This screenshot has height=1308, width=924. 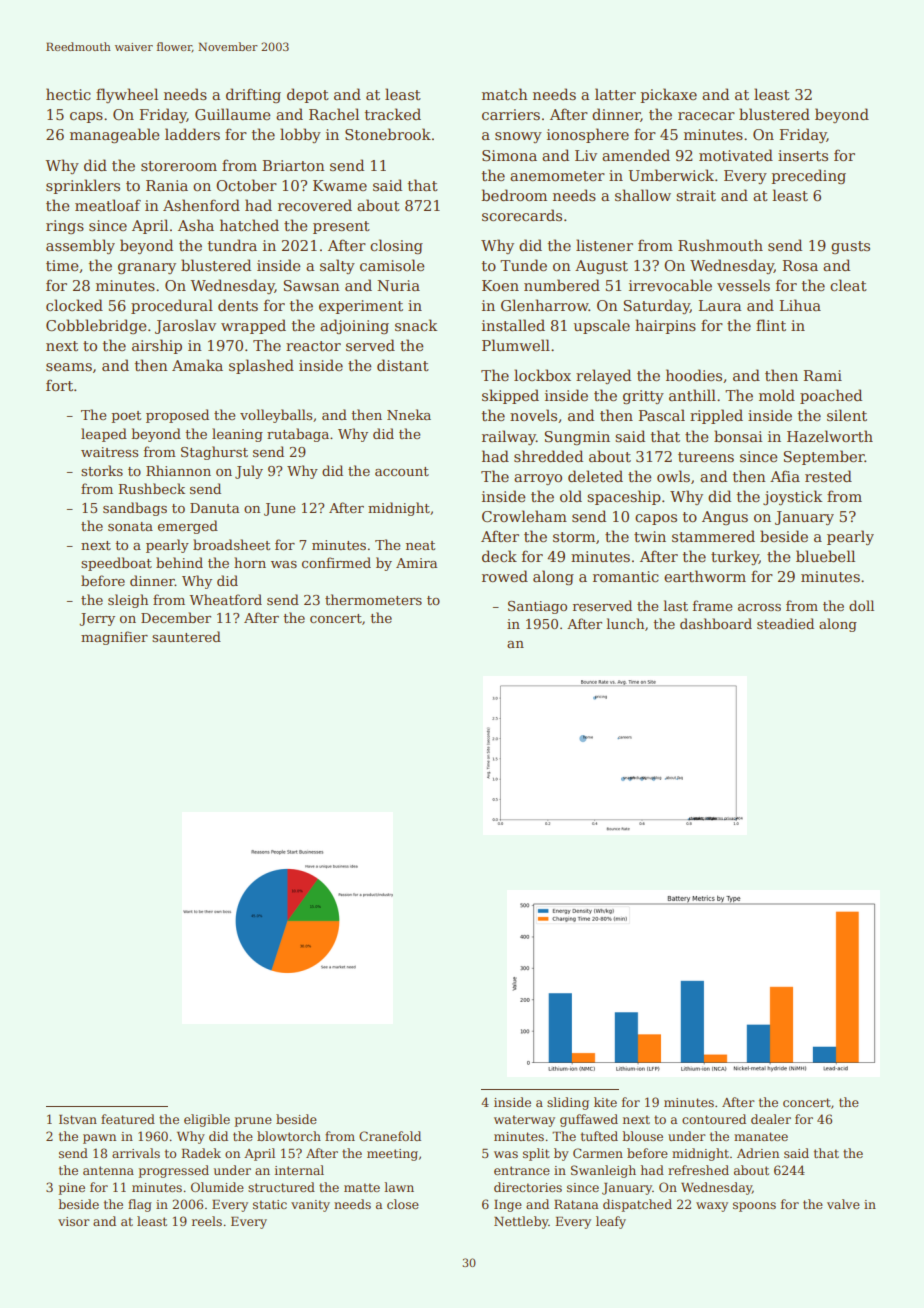 I want to click on Jerry, so click(x=97, y=619).
